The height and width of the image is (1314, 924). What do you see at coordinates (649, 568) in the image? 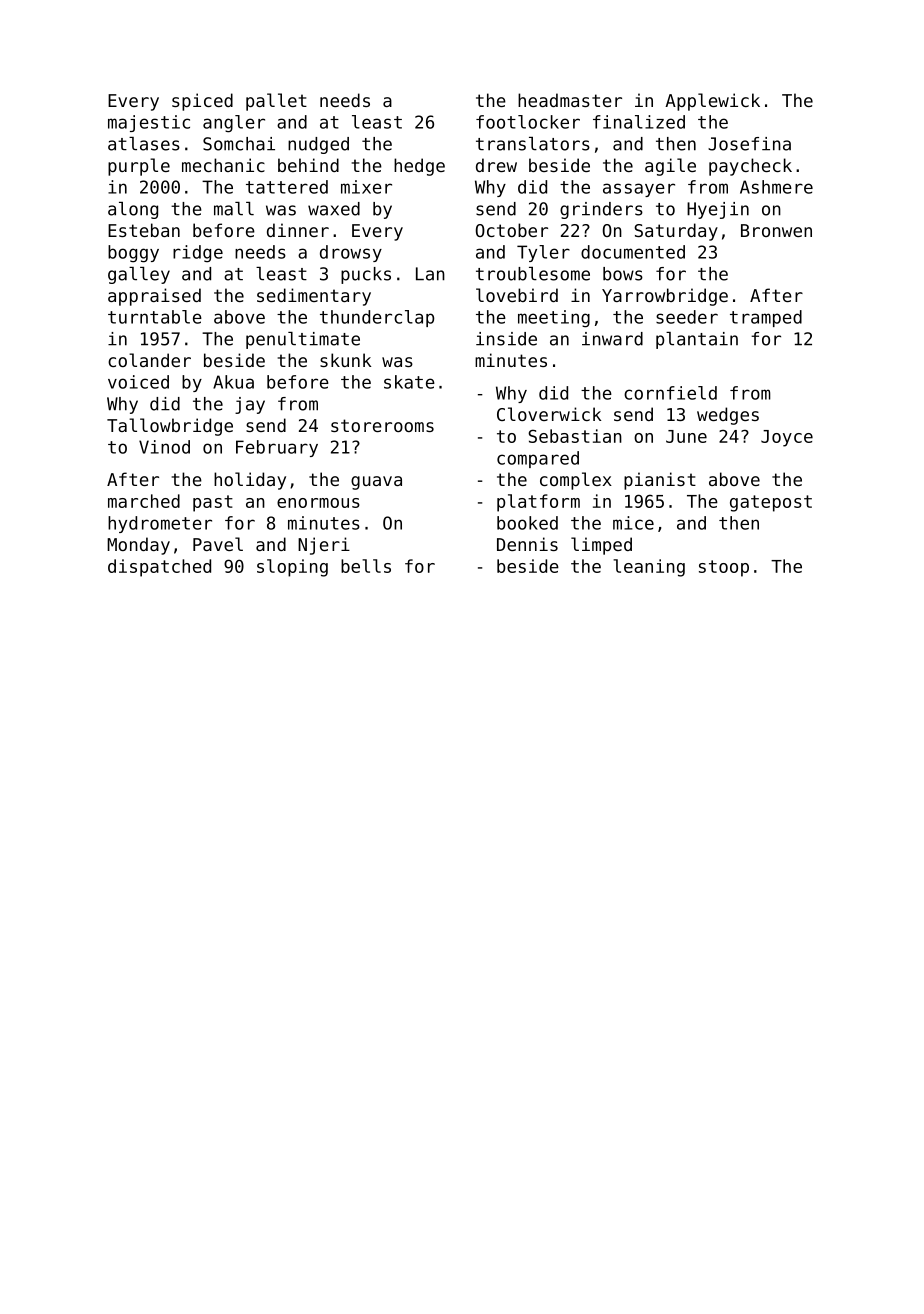
I see `leaning` at bounding box center [649, 568].
